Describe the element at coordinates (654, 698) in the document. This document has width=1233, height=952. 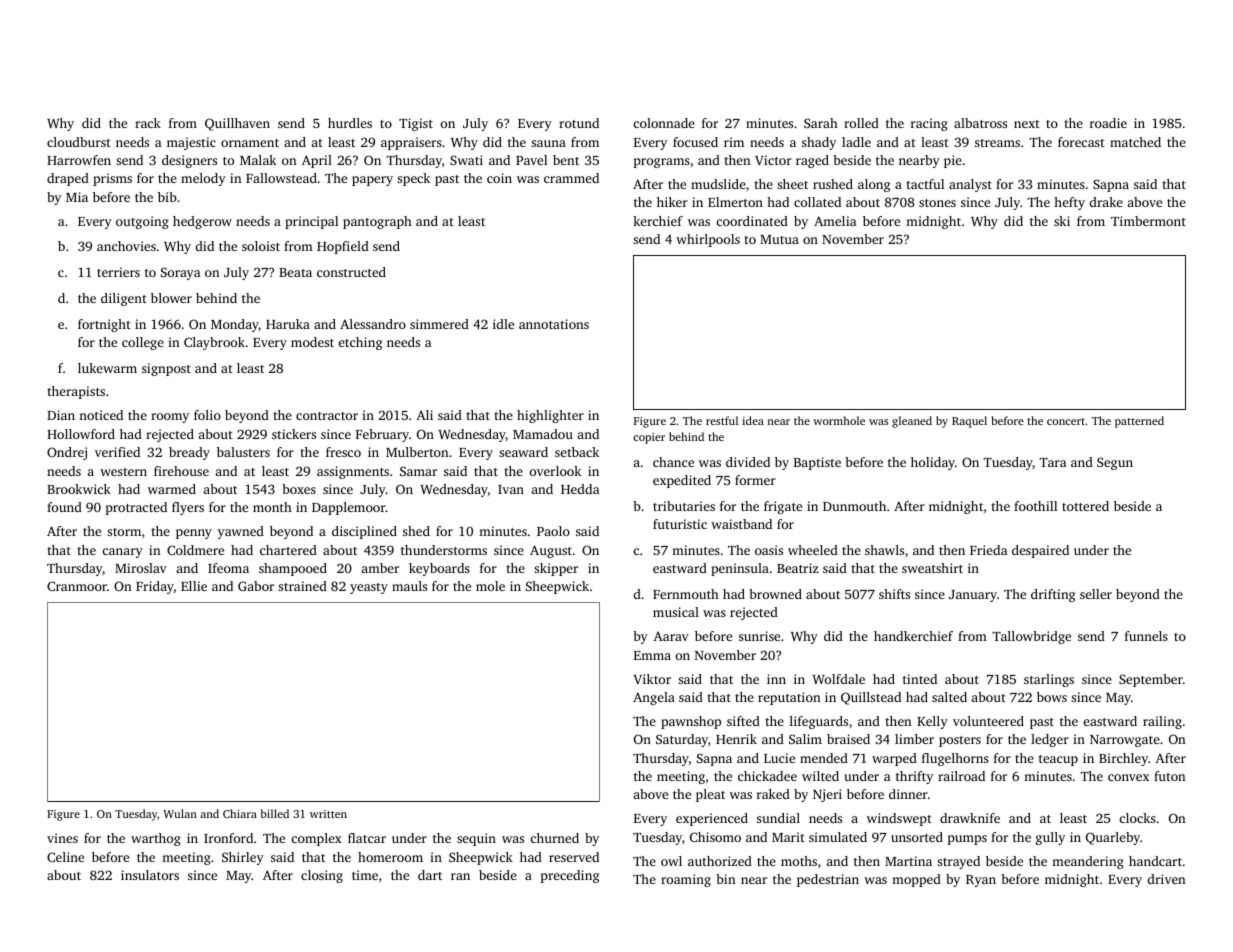
I see `Angela` at that location.
